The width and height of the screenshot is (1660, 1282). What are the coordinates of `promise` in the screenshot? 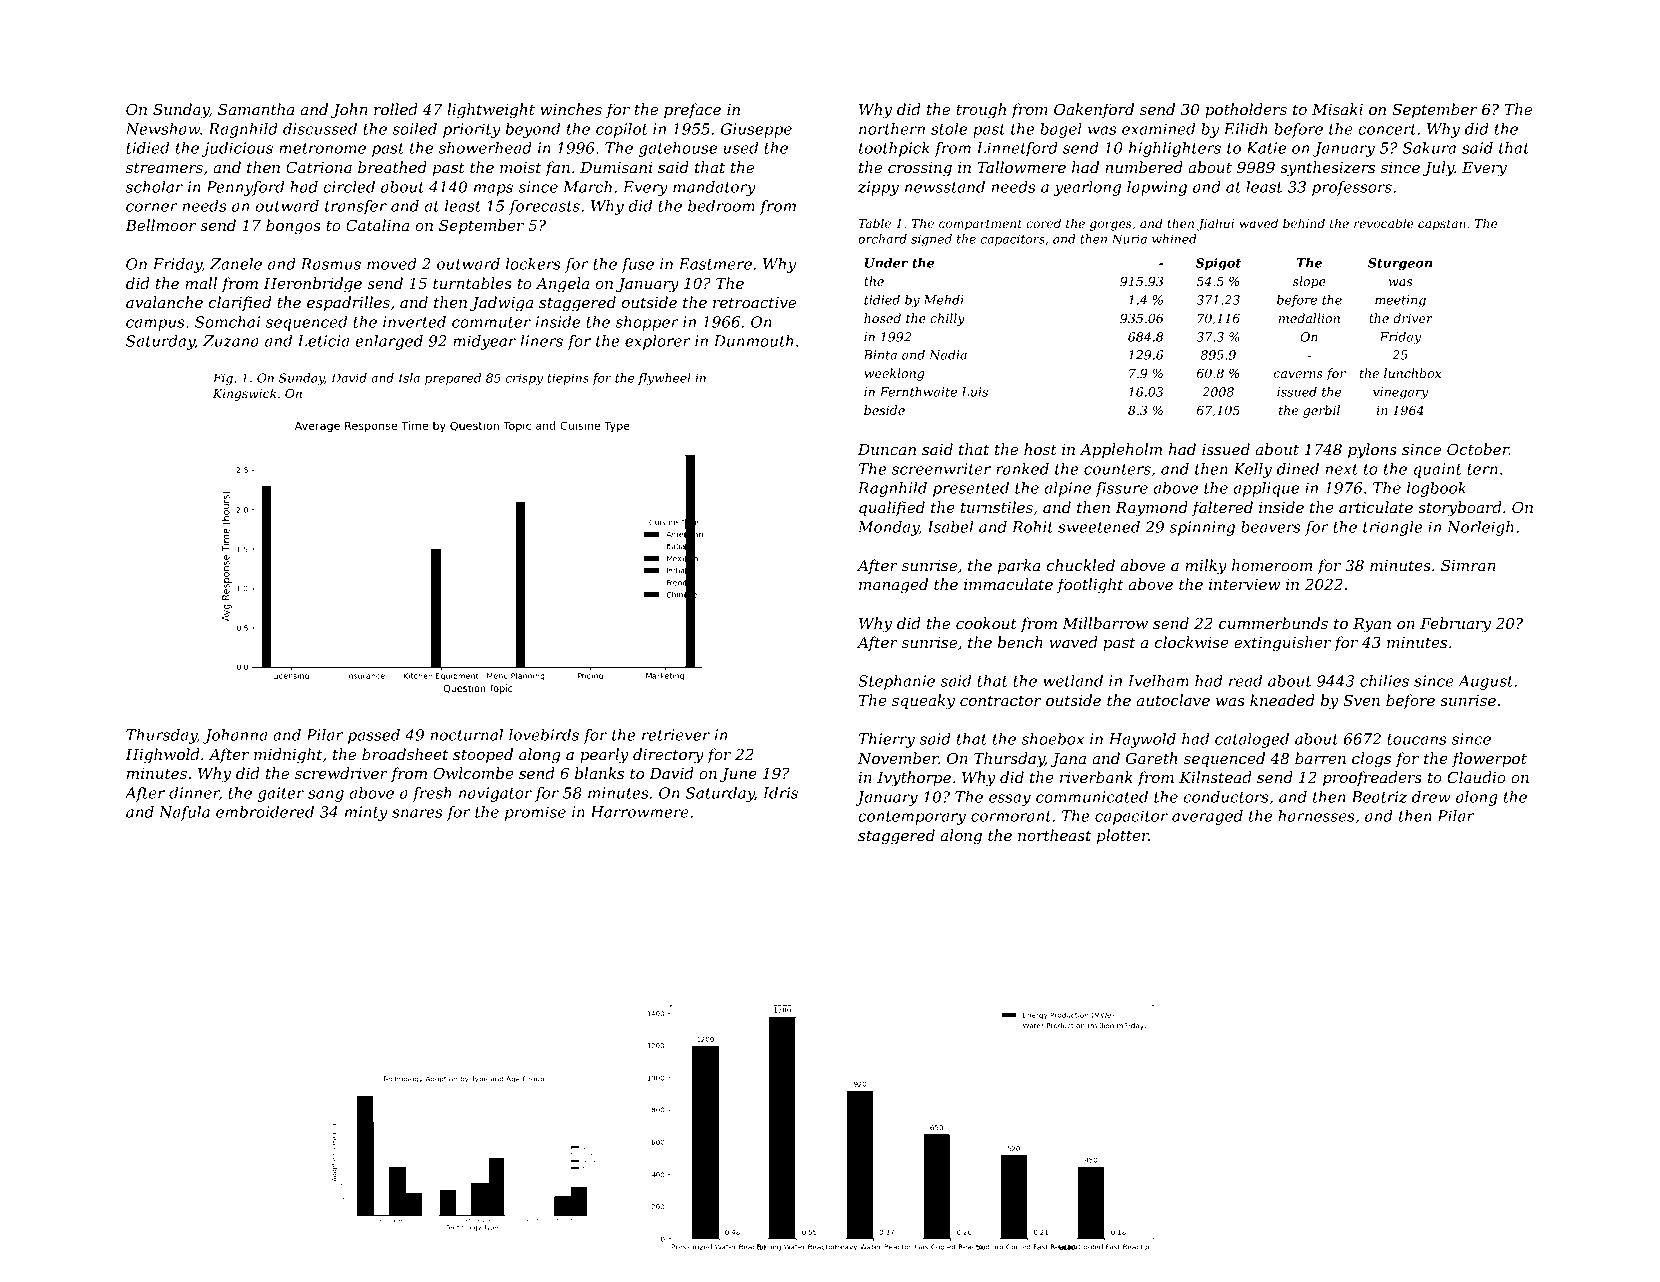 It's located at (535, 813).
